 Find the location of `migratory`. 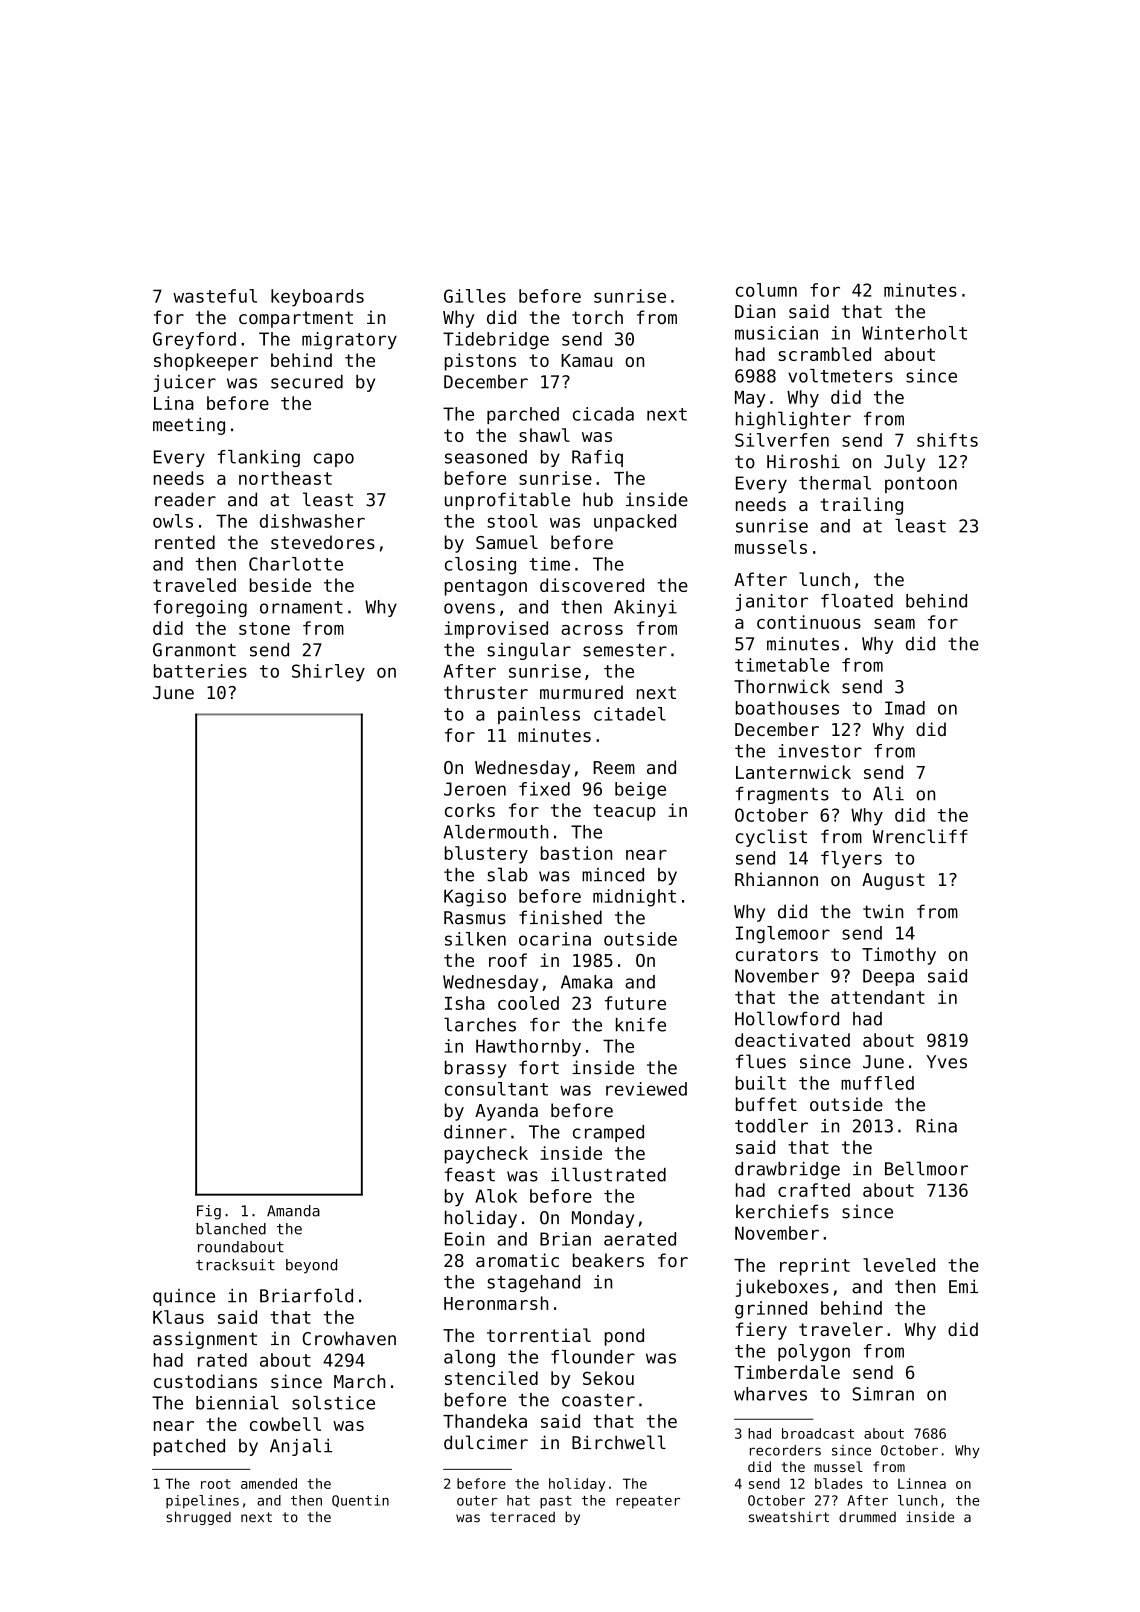

migratory is located at coordinates (349, 341).
